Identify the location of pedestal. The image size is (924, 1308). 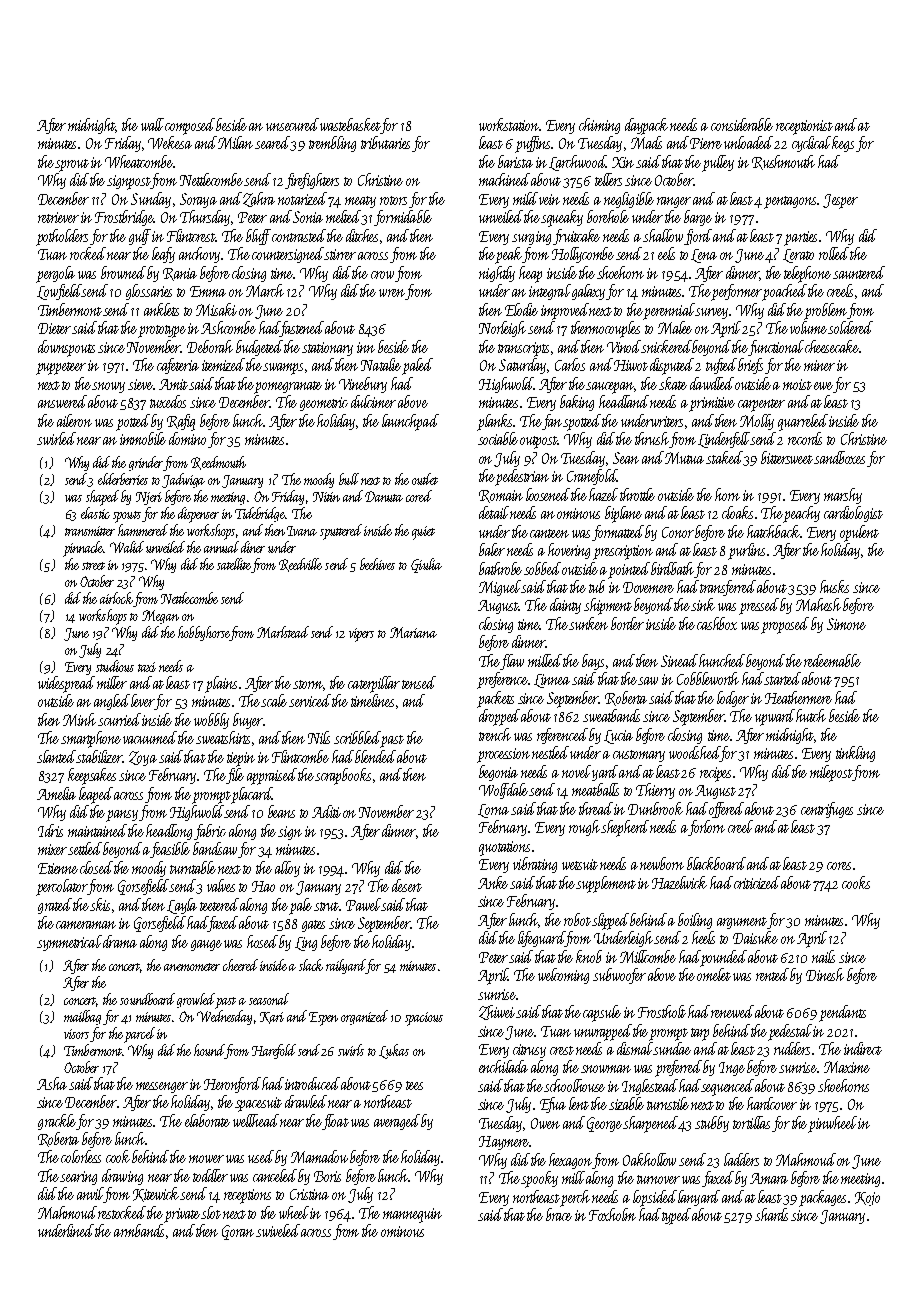
(790, 1032).
